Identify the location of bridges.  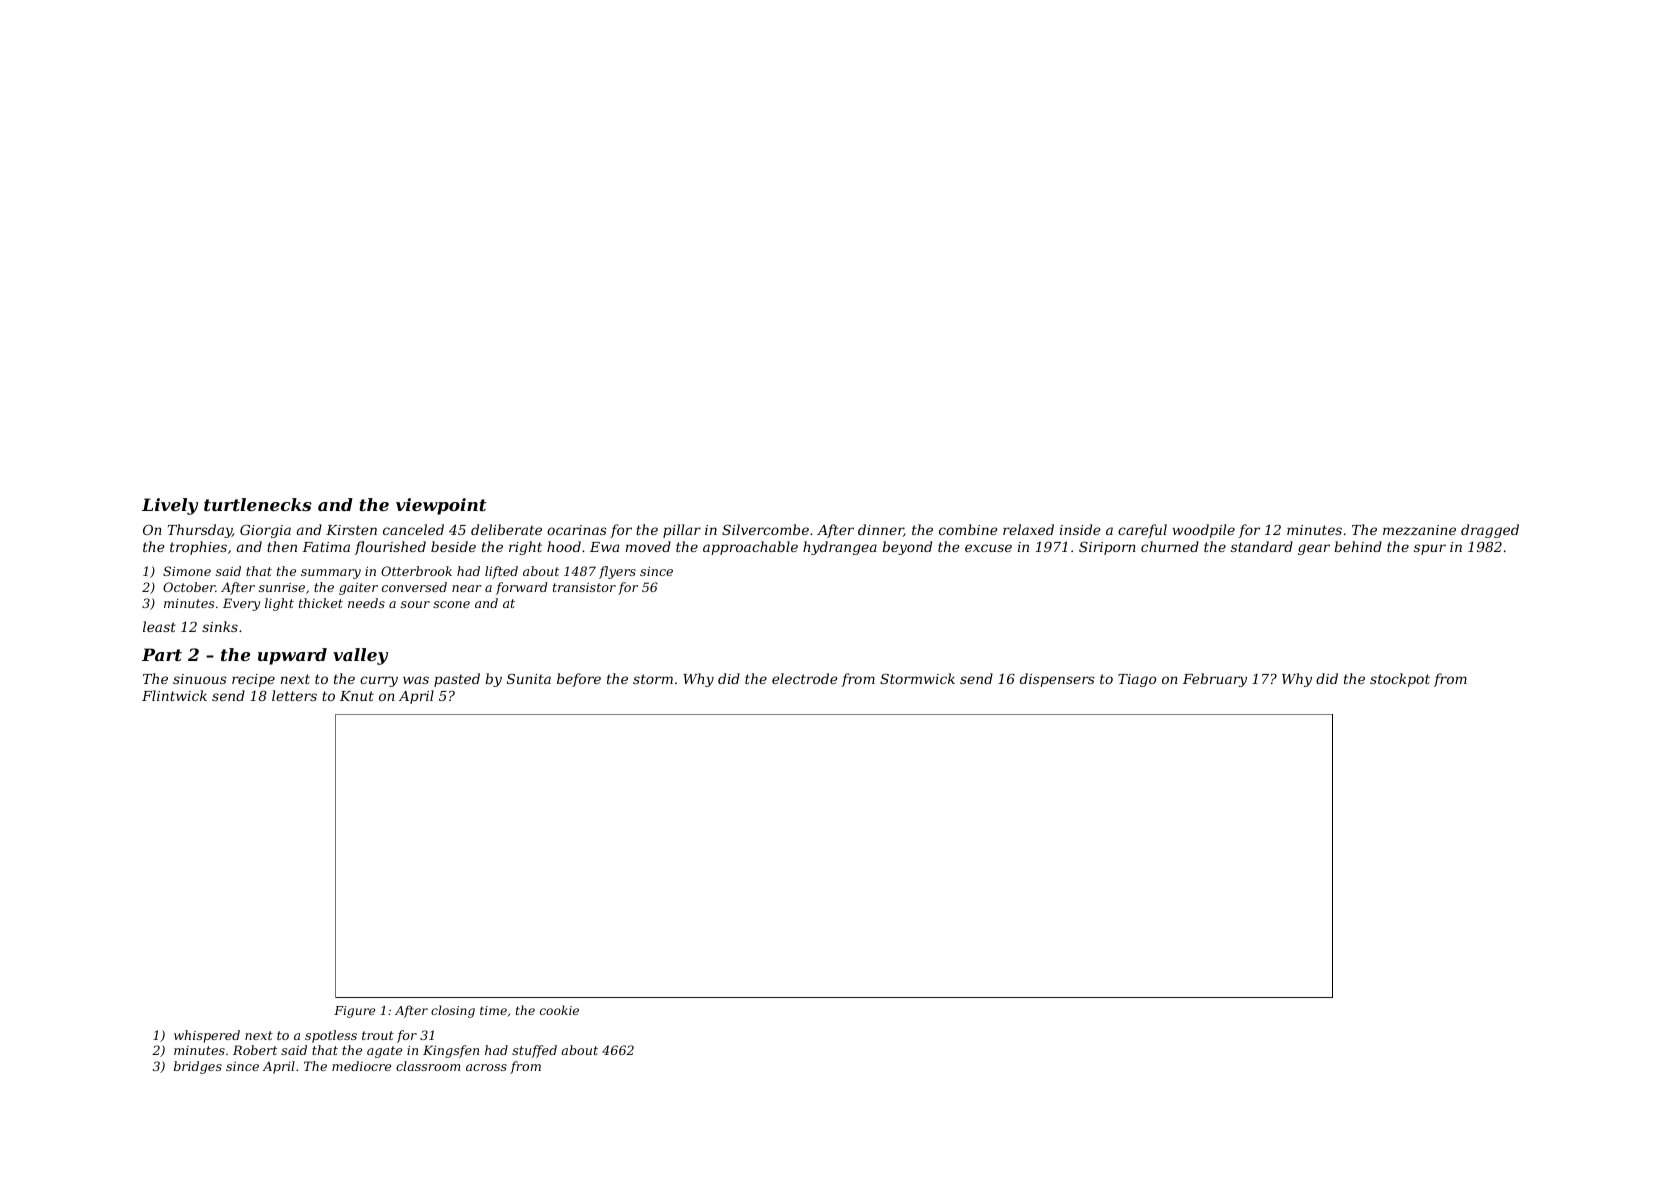
(198, 1067).
